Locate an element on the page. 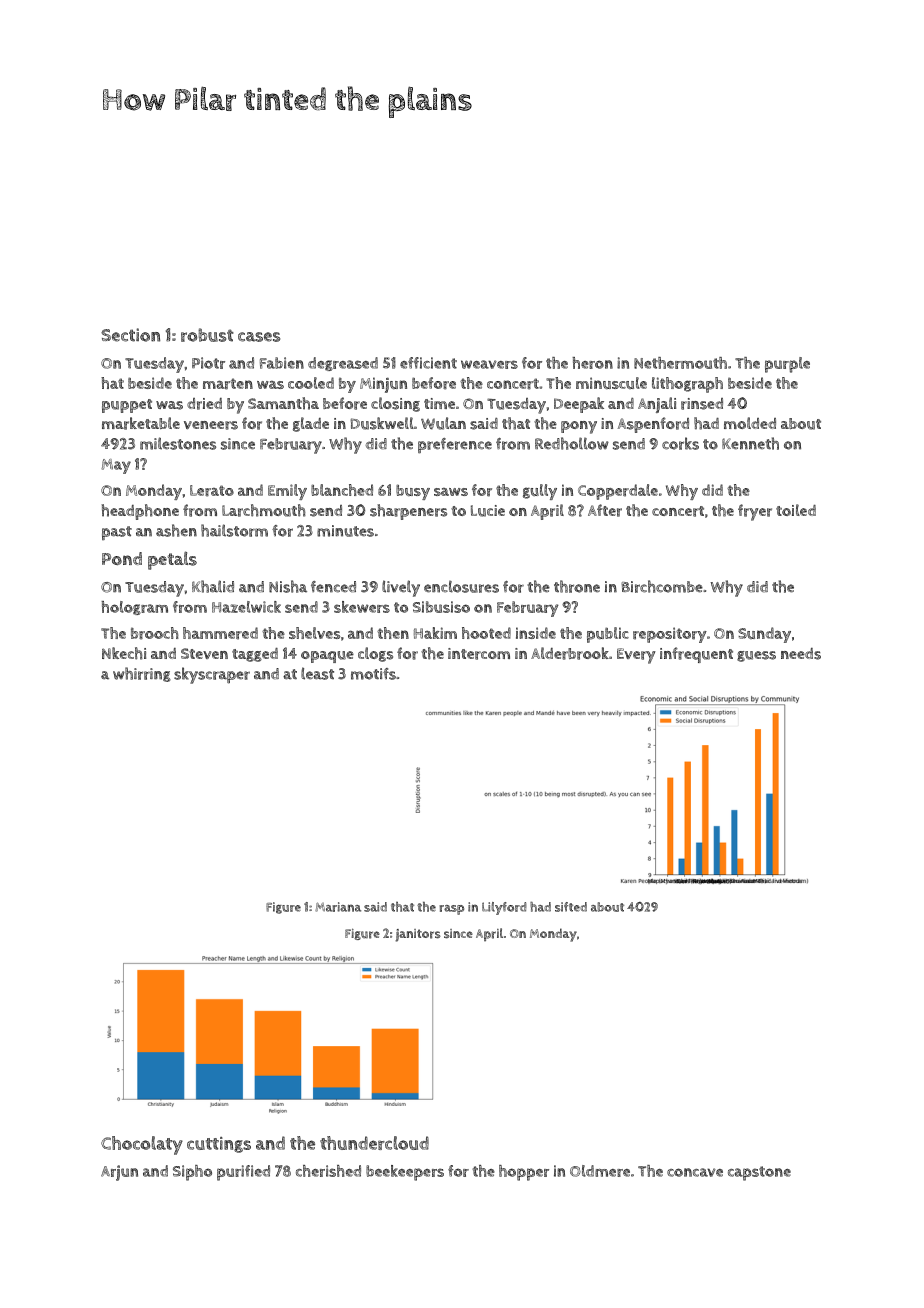 The width and height of the document is (924, 1308). sifted is located at coordinates (571, 907).
